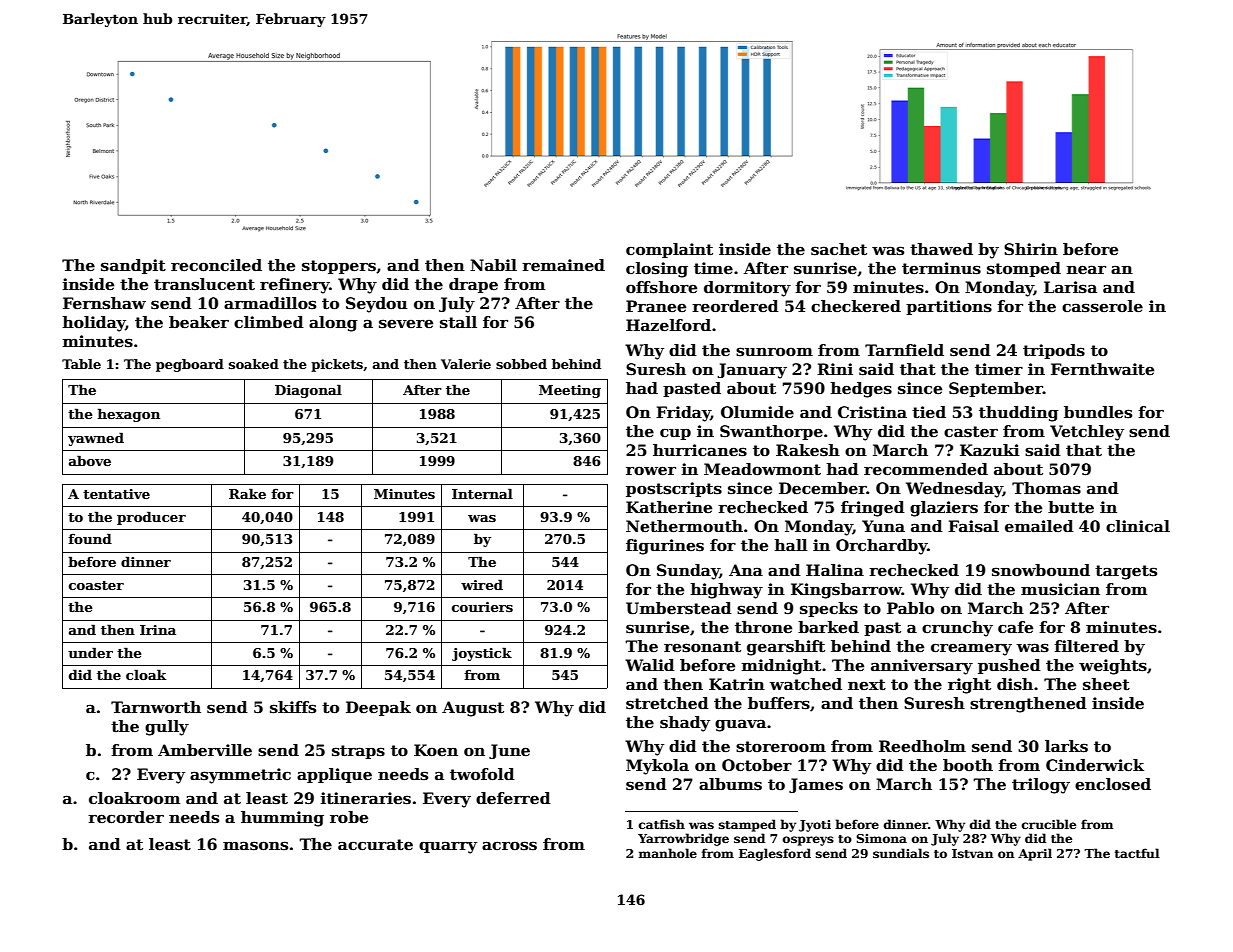 The image size is (1233, 952). Describe the element at coordinates (675, 434) in the screenshot. I see `cup` at that location.
